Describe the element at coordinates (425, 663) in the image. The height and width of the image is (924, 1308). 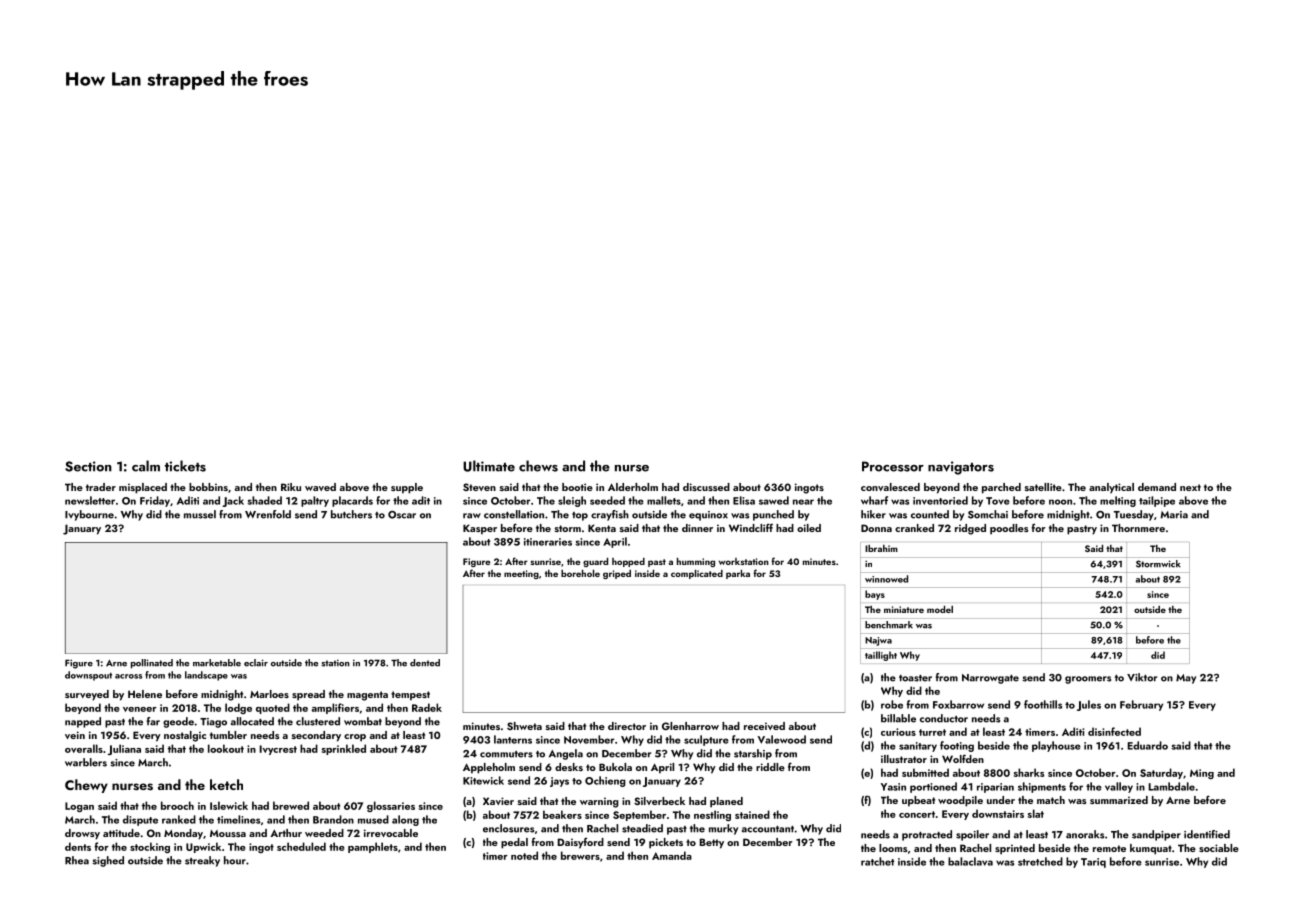
I see `dented` at that location.
